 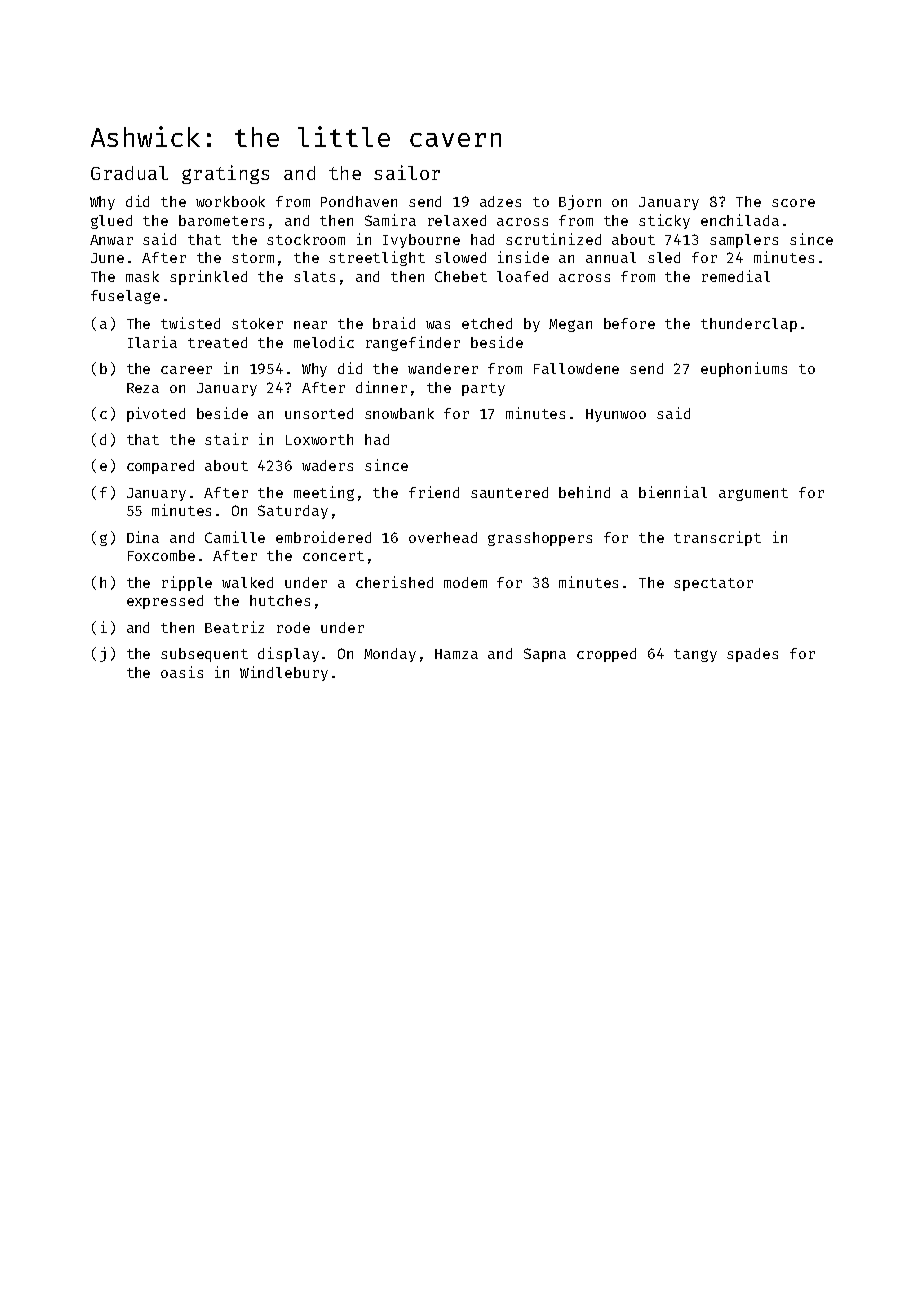 What do you see at coordinates (717, 538) in the screenshot?
I see `transcript` at bounding box center [717, 538].
